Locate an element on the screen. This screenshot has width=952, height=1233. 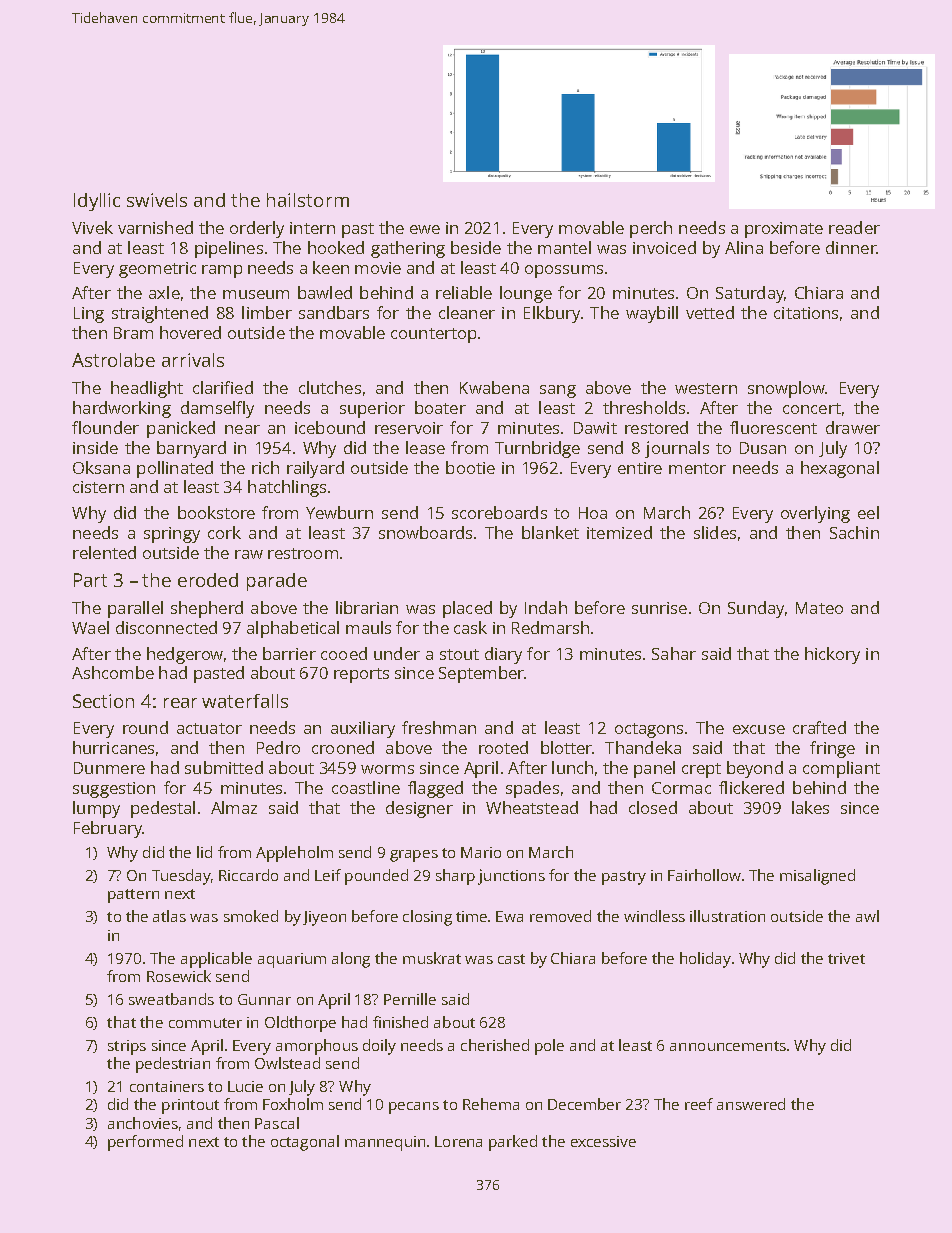
misaligned is located at coordinates (817, 877).
